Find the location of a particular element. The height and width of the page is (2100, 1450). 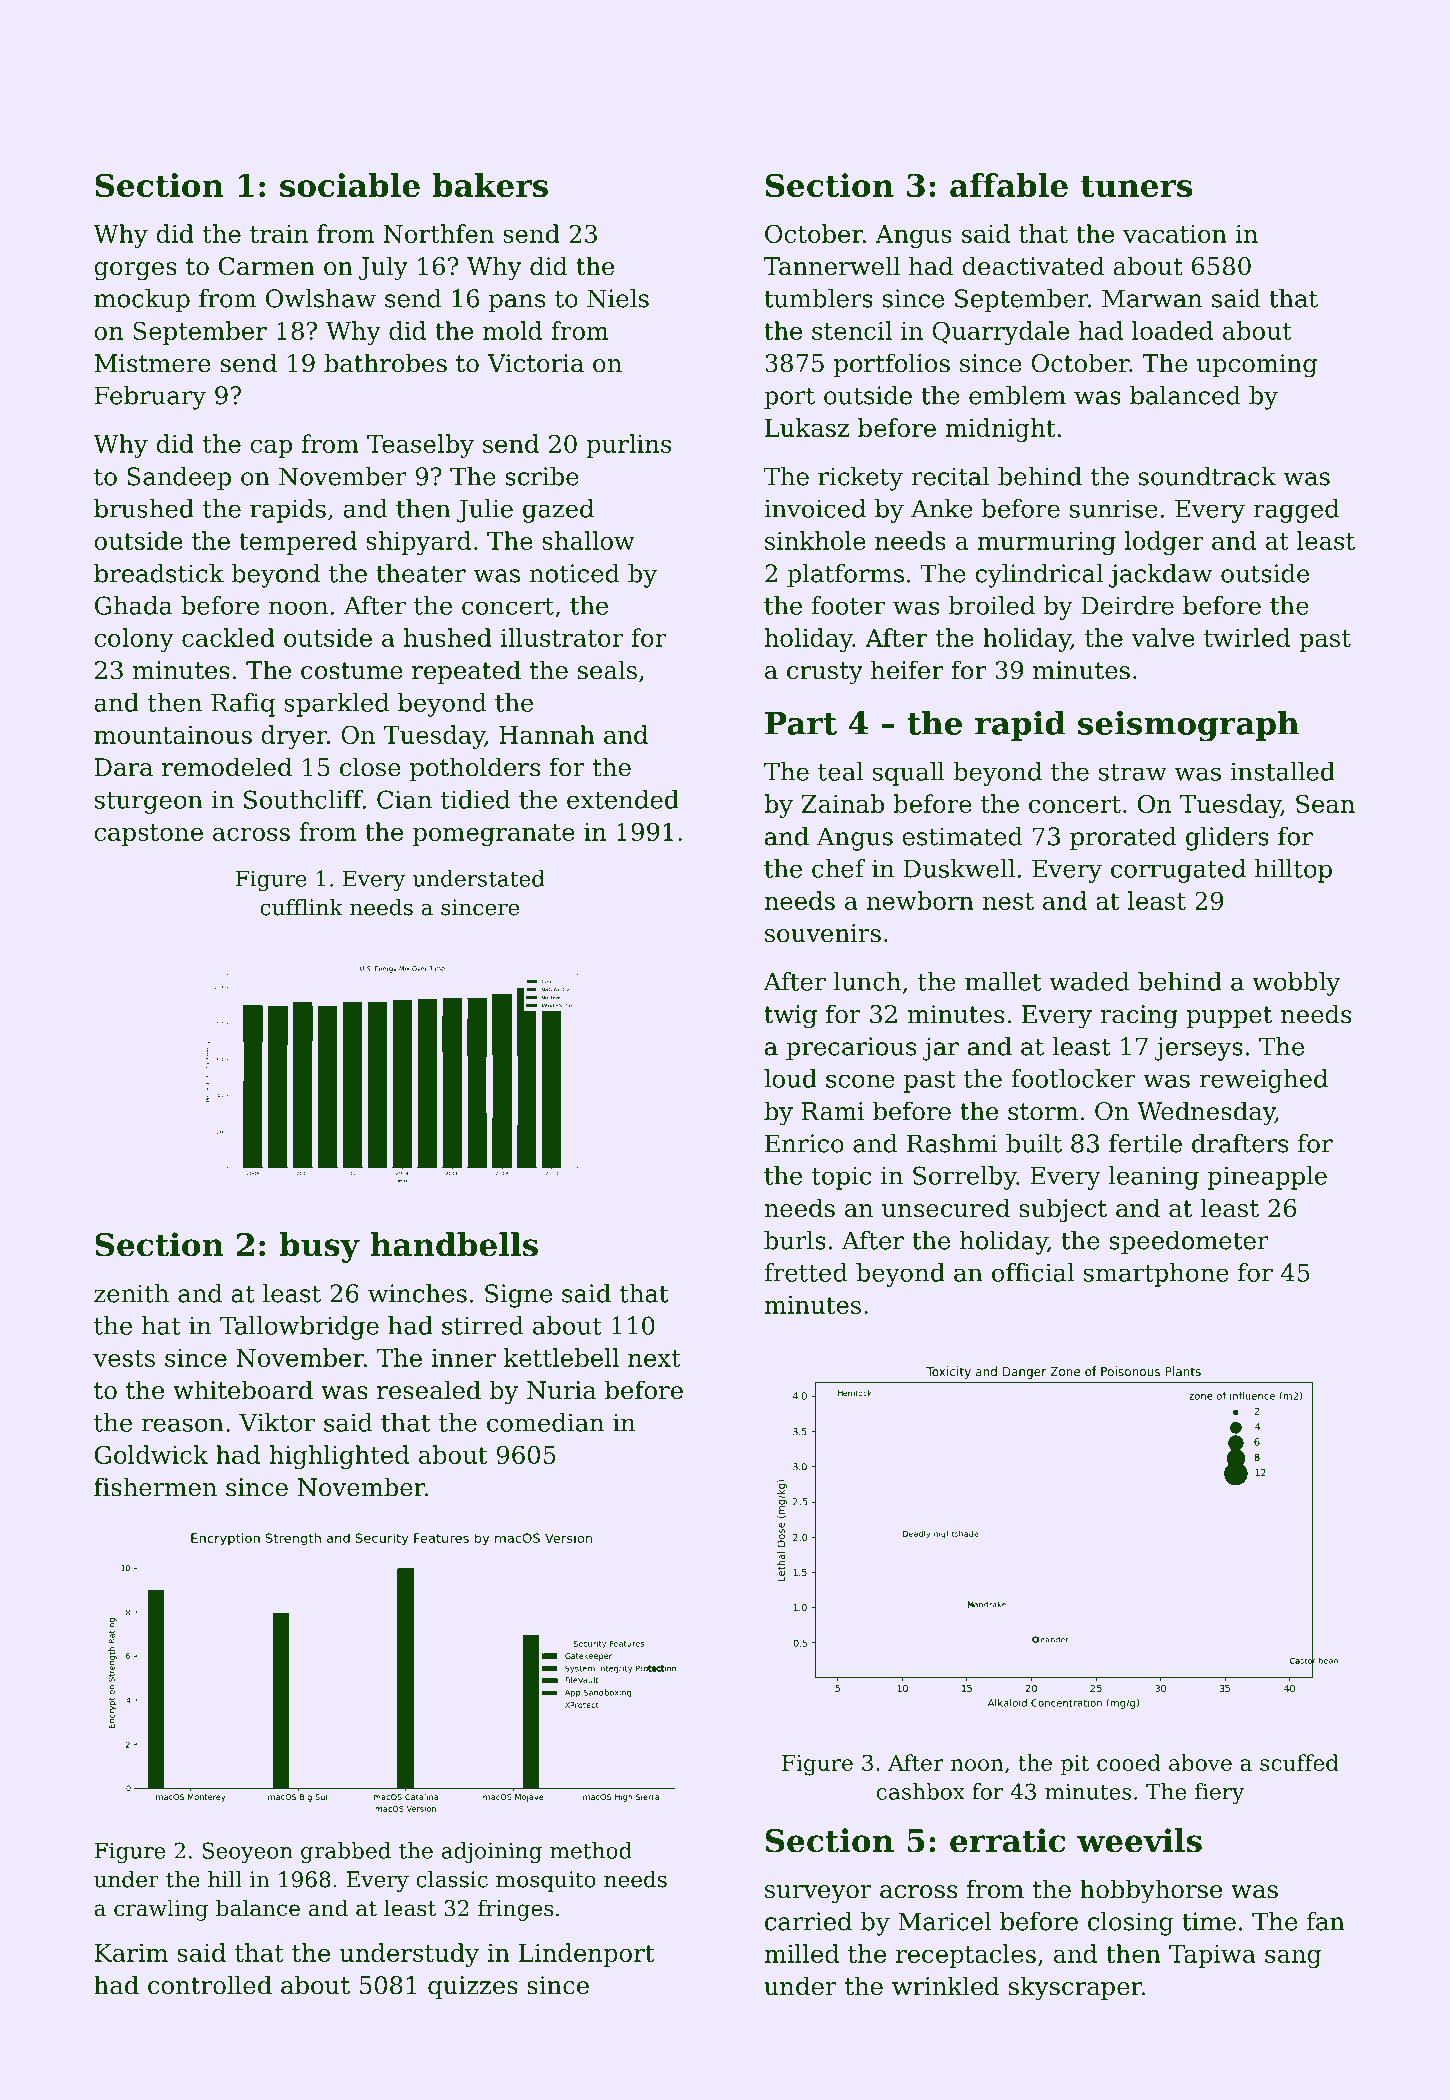

upcoming is located at coordinates (1257, 366).
